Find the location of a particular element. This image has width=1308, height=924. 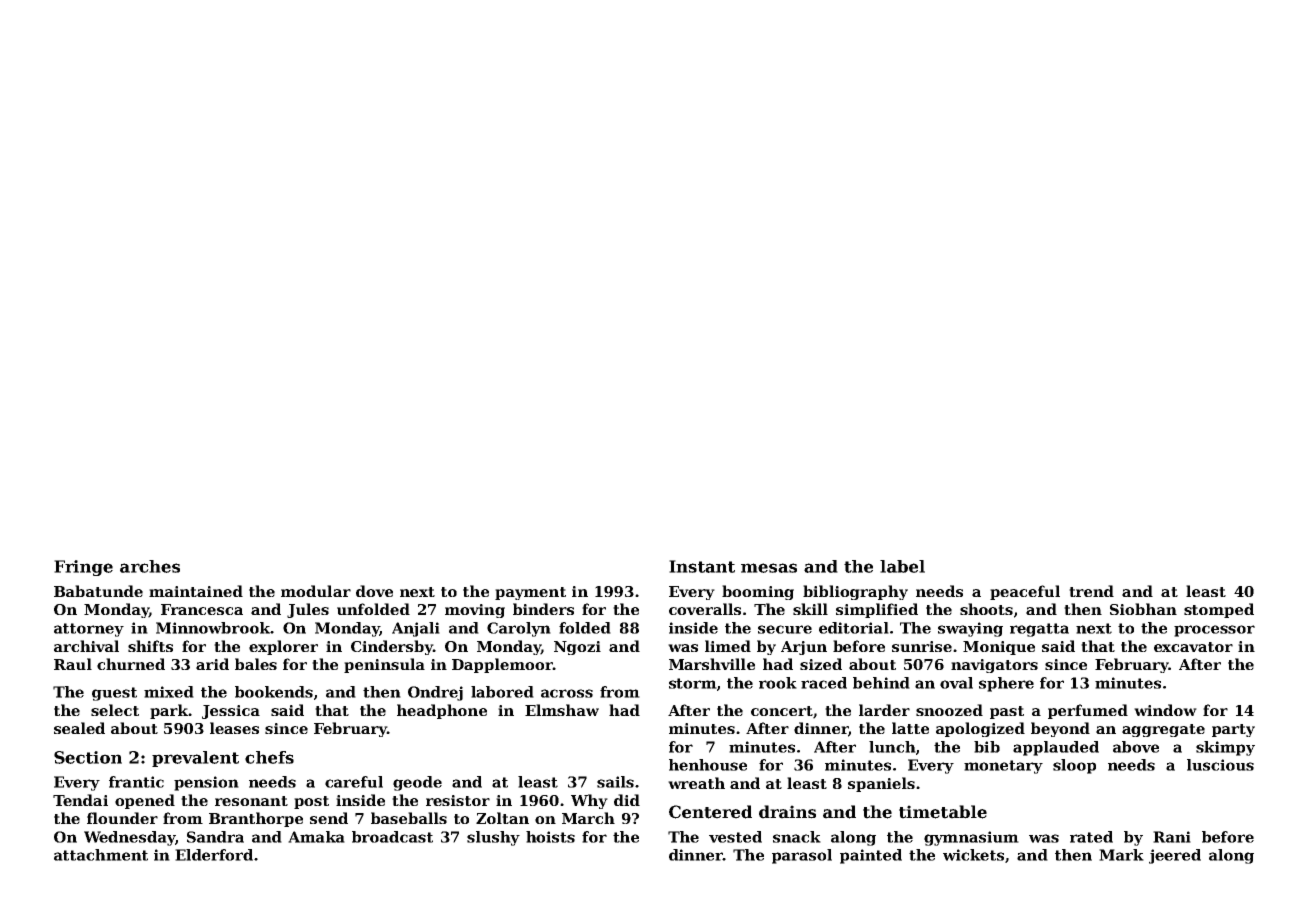

flounder is located at coordinates (122, 818).
